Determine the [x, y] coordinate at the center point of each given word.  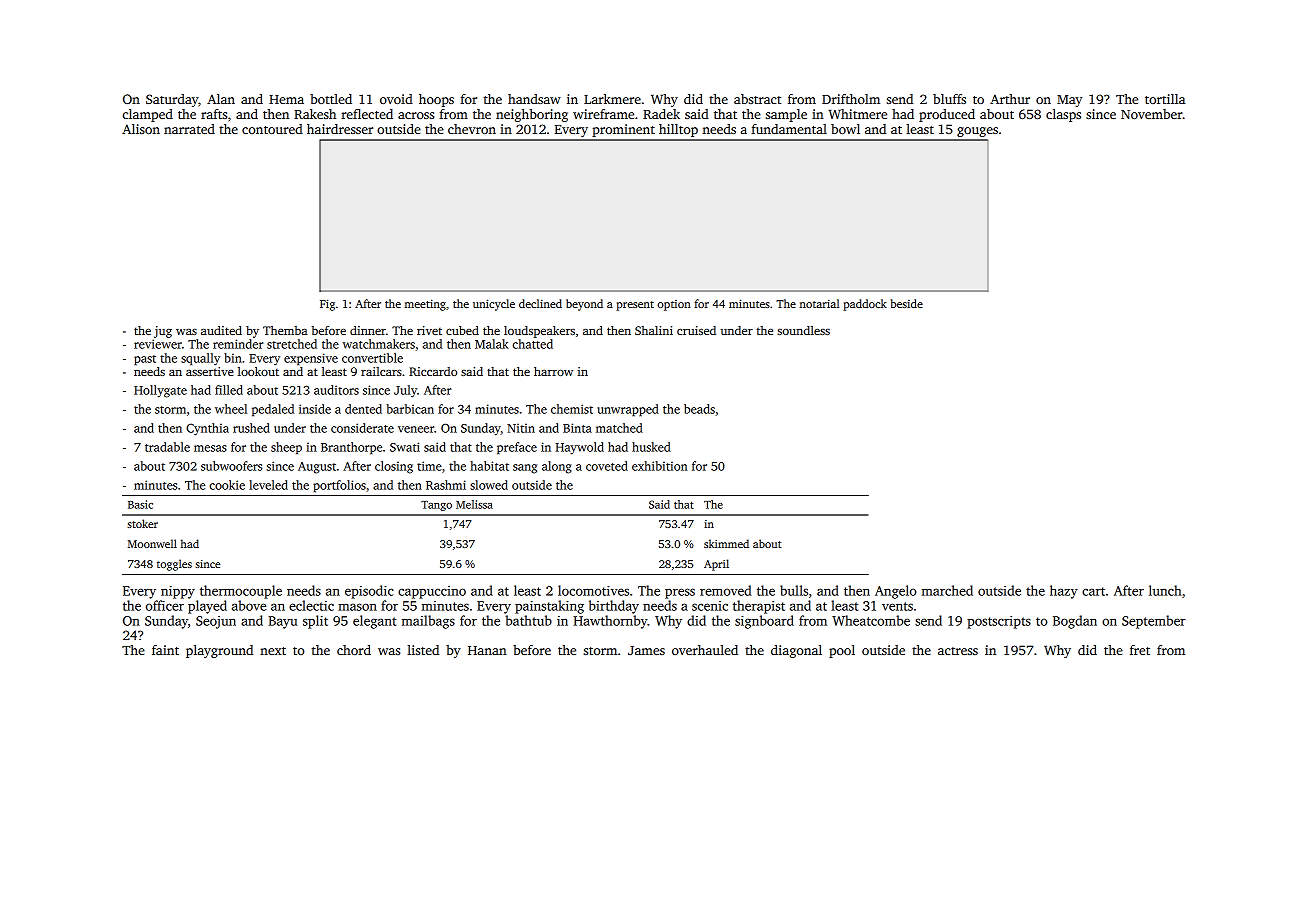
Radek [661, 114]
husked [651, 447]
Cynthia [207, 429]
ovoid [396, 99]
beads [699, 409]
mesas [210, 448]
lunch [1165, 590]
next [273, 651]
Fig [327, 305]
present [635, 306]
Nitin [521, 428]
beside [907, 303]
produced [947, 115]
